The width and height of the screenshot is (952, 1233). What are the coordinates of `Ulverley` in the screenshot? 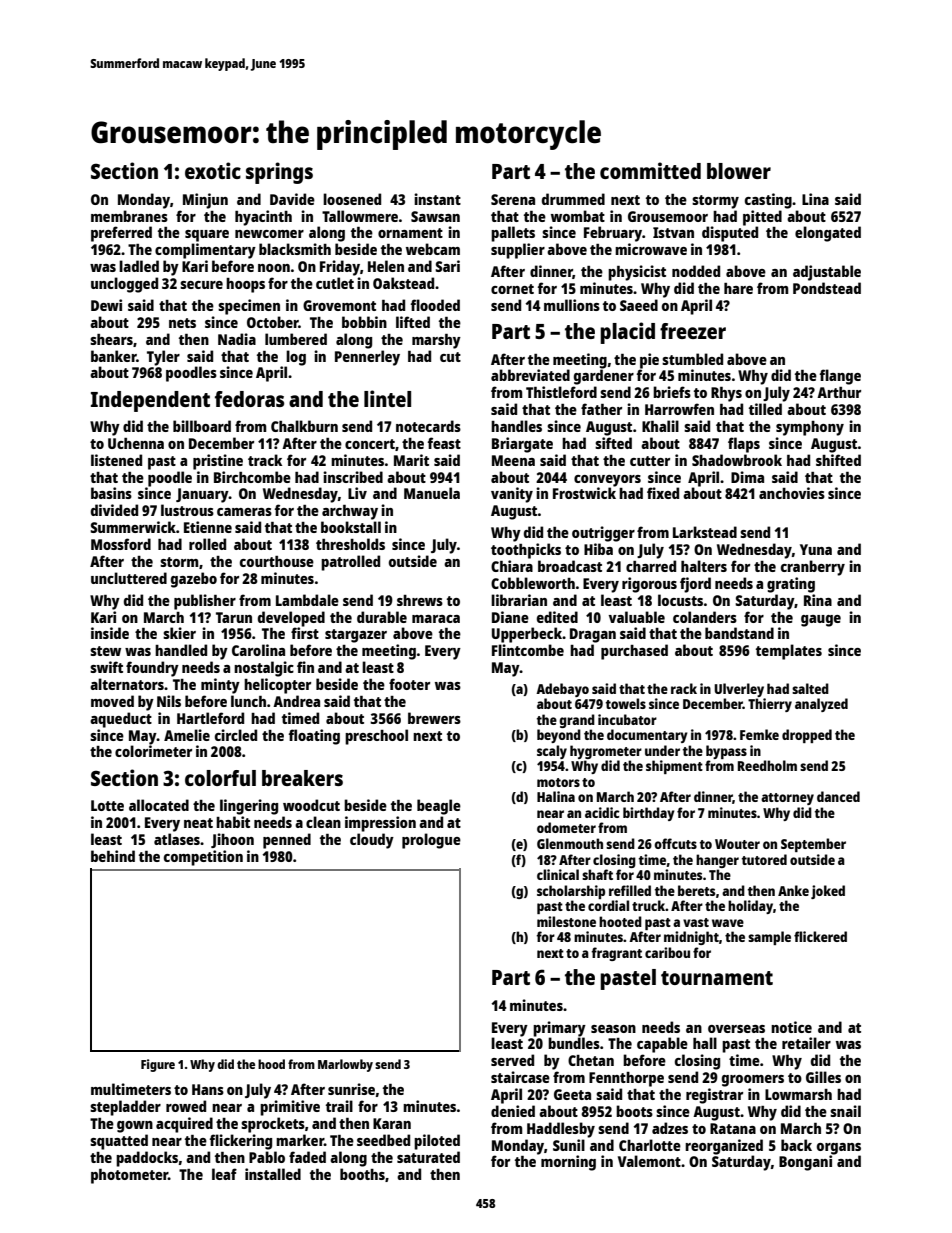 It's located at (739, 690).
